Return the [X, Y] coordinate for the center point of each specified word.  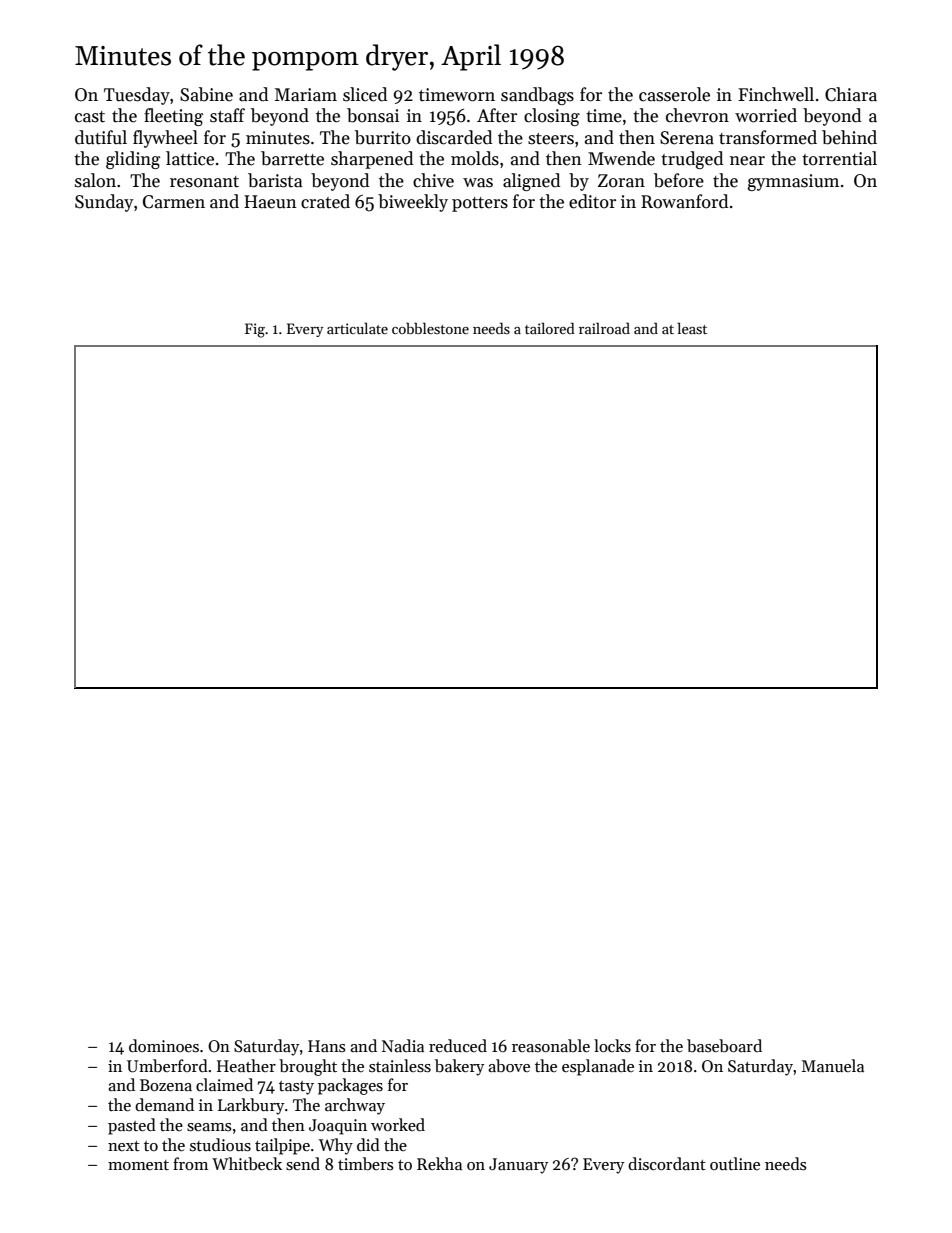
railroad [604, 328]
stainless [400, 1066]
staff [227, 115]
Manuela [833, 1065]
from [190, 1163]
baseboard [724, 1046]
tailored [550, 328]
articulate [357, 328]
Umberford [167, 1066]
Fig [255, 330]
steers [551, 139]
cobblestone [430, 328]
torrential [839, 158]
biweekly [413, 203]
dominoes [164, 1045]
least [692, 328]
